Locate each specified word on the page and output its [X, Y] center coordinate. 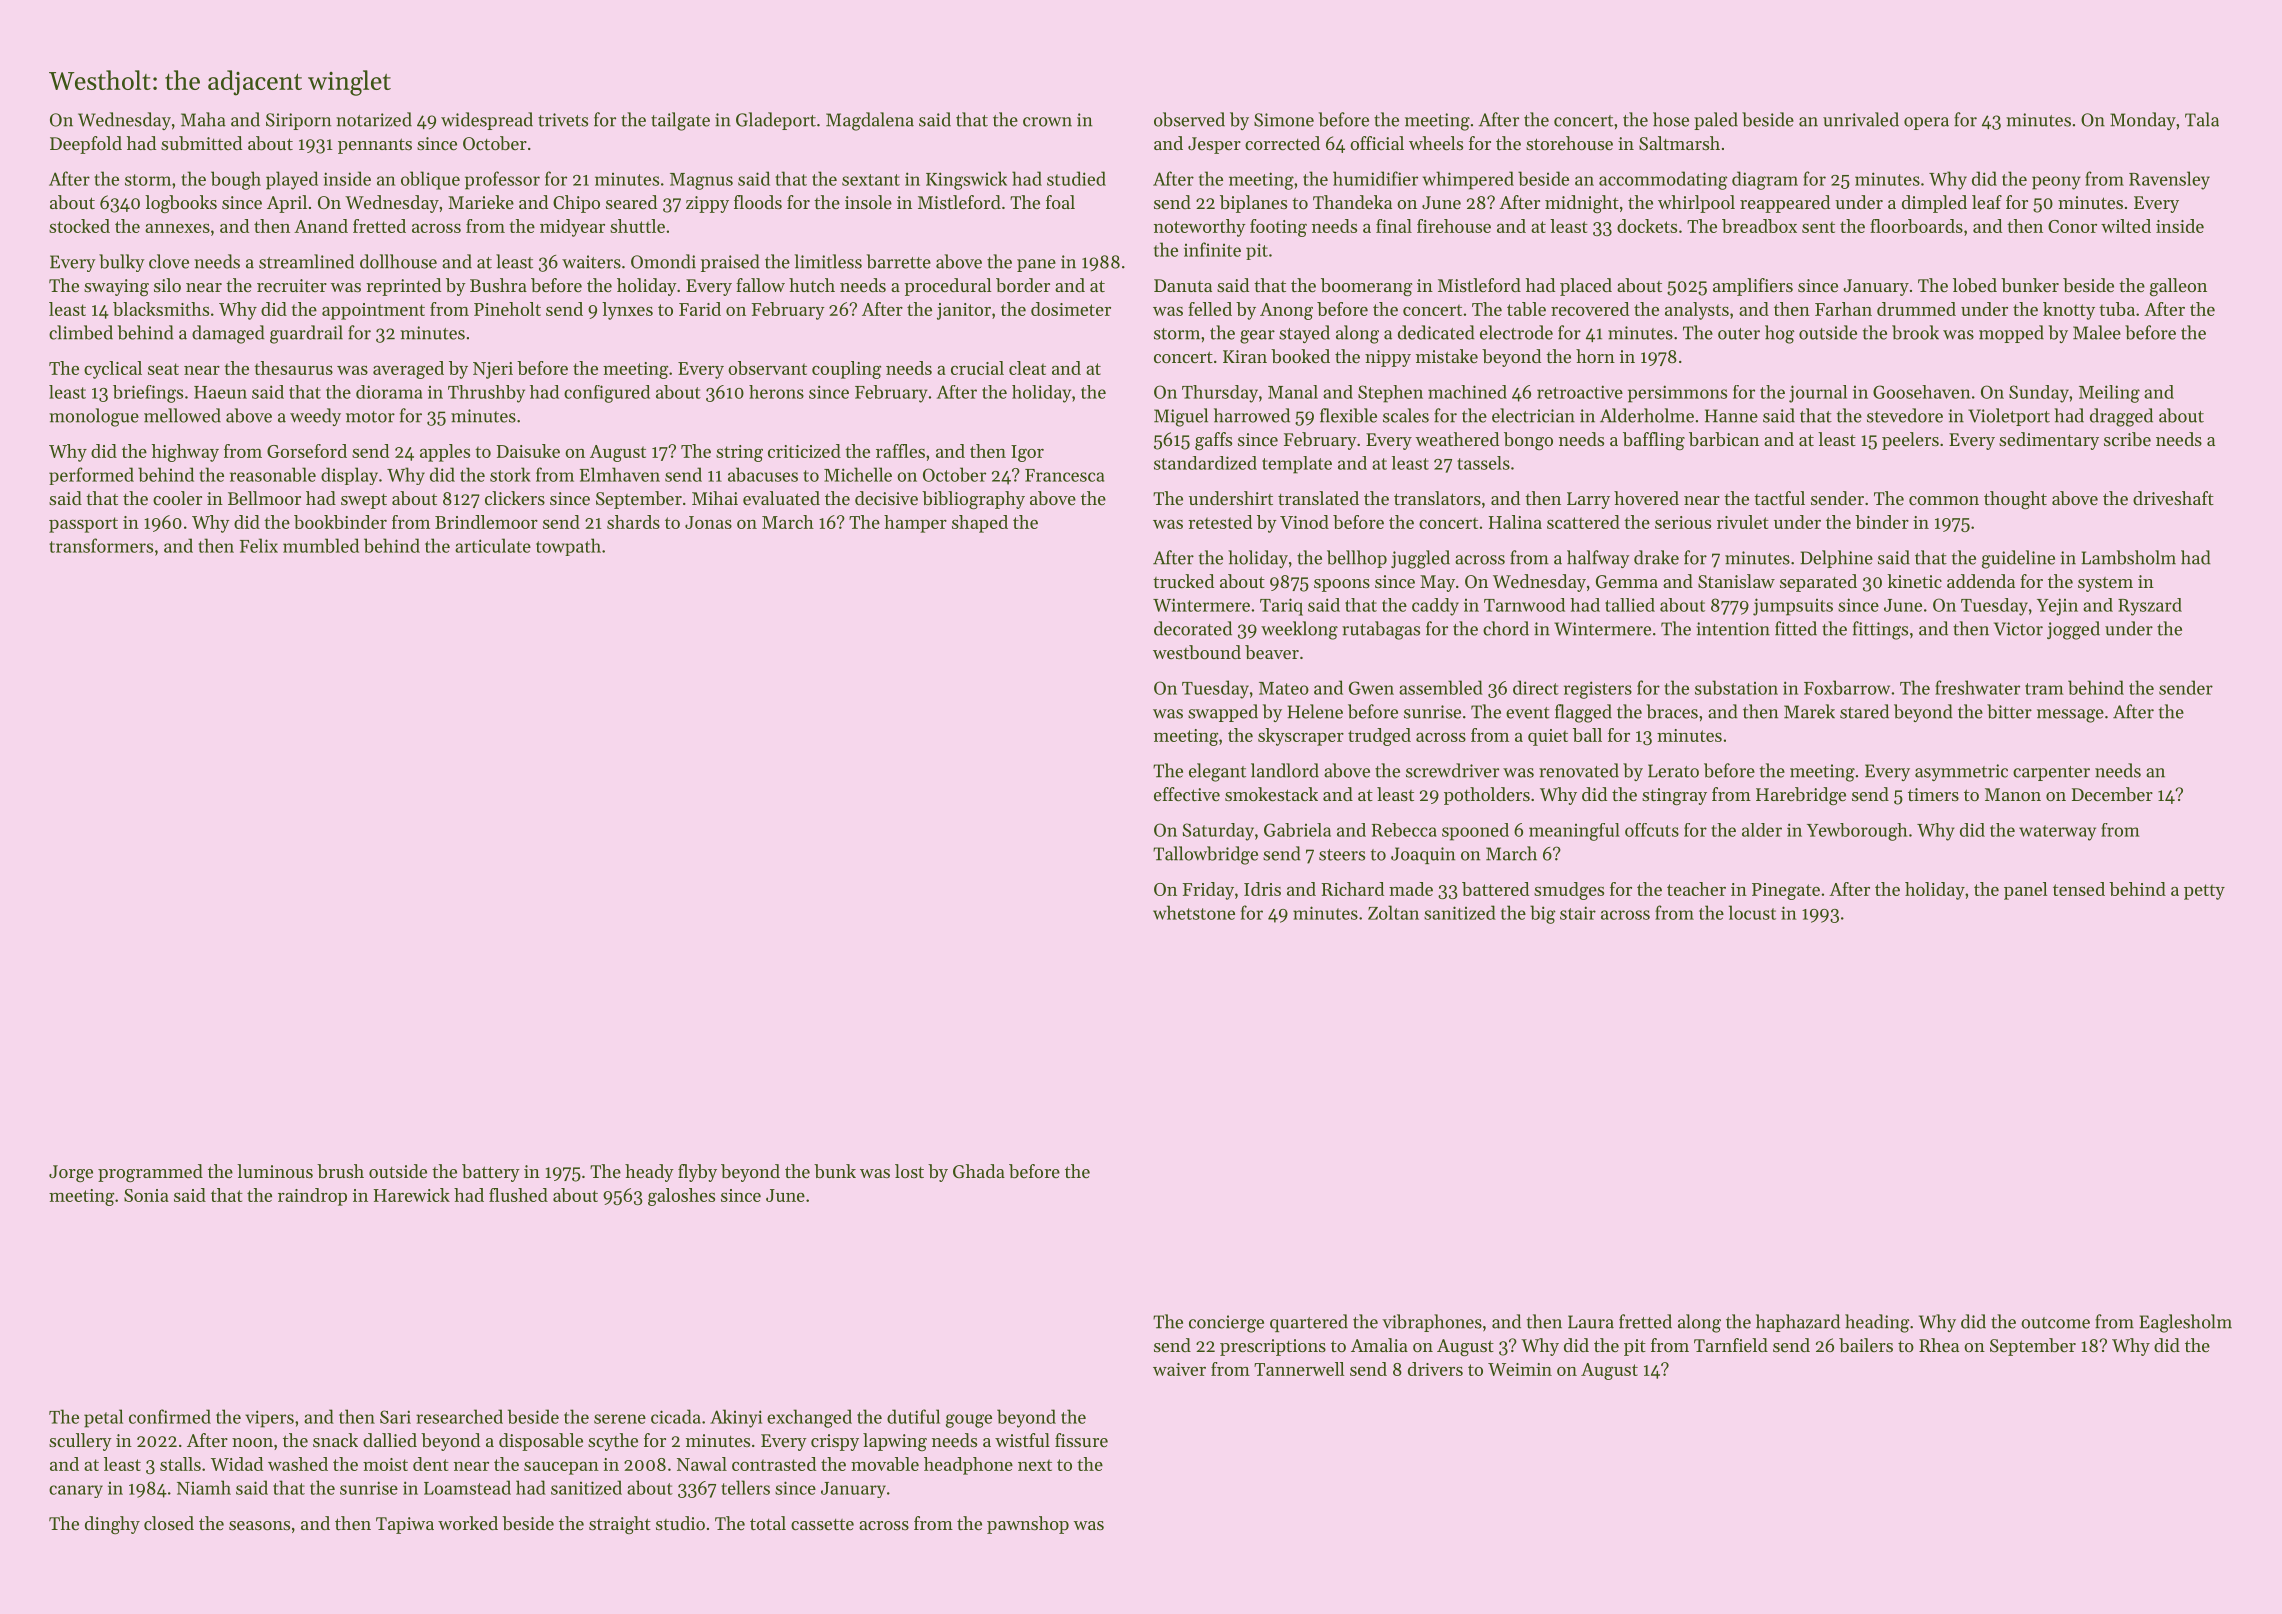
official [1377, 143]
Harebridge [1801, 796]
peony [2056, 183]
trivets [563, 120]
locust [1752, 912]
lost [909, 1171]
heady [649, 1173]
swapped [1223, 713]
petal [103, 1418]
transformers [101, 545]
